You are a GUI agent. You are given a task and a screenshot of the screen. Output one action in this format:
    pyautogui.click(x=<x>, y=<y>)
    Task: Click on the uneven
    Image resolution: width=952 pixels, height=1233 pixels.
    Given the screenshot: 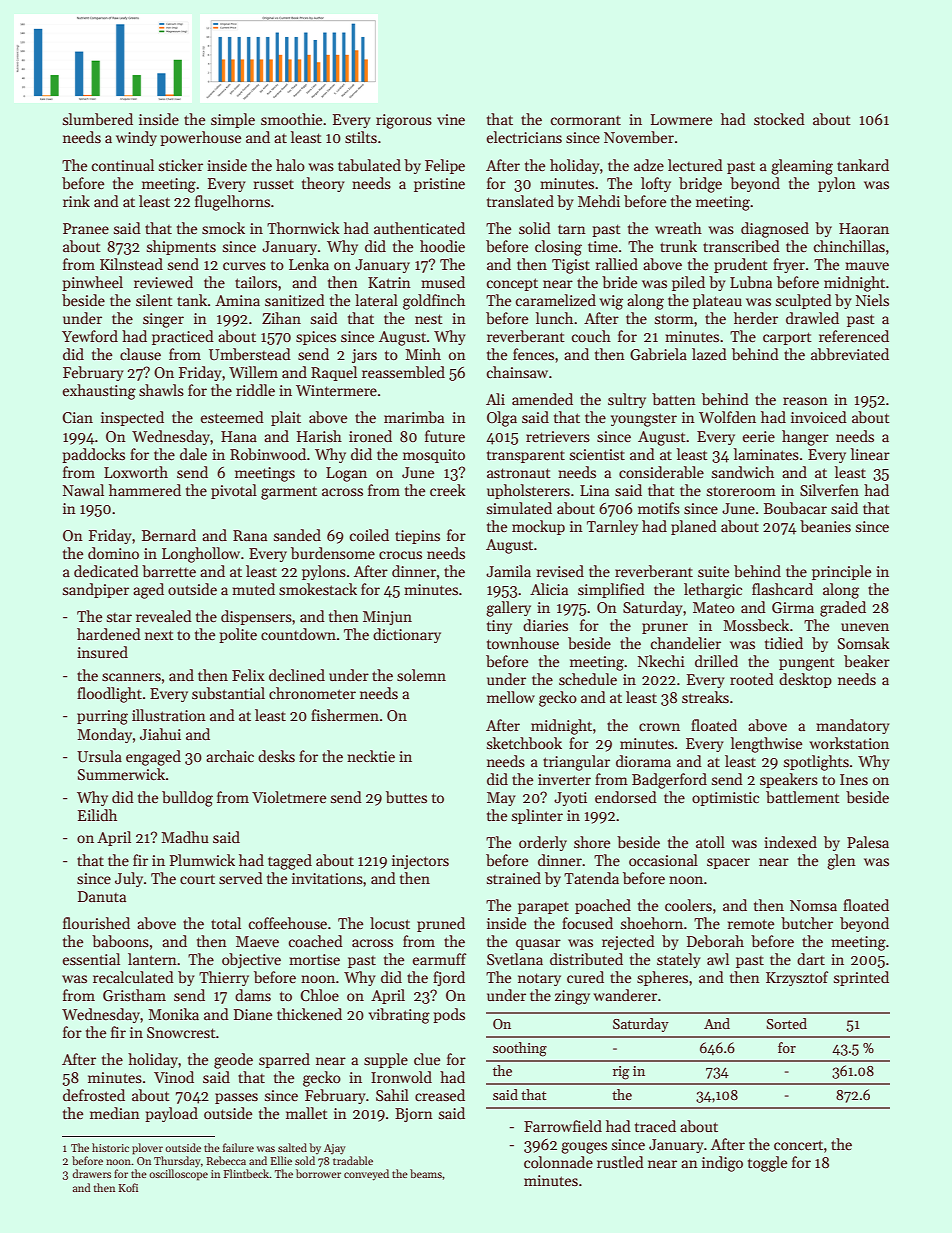 What is the action you would take?
    pyautogui.click(x=865, y=627)
